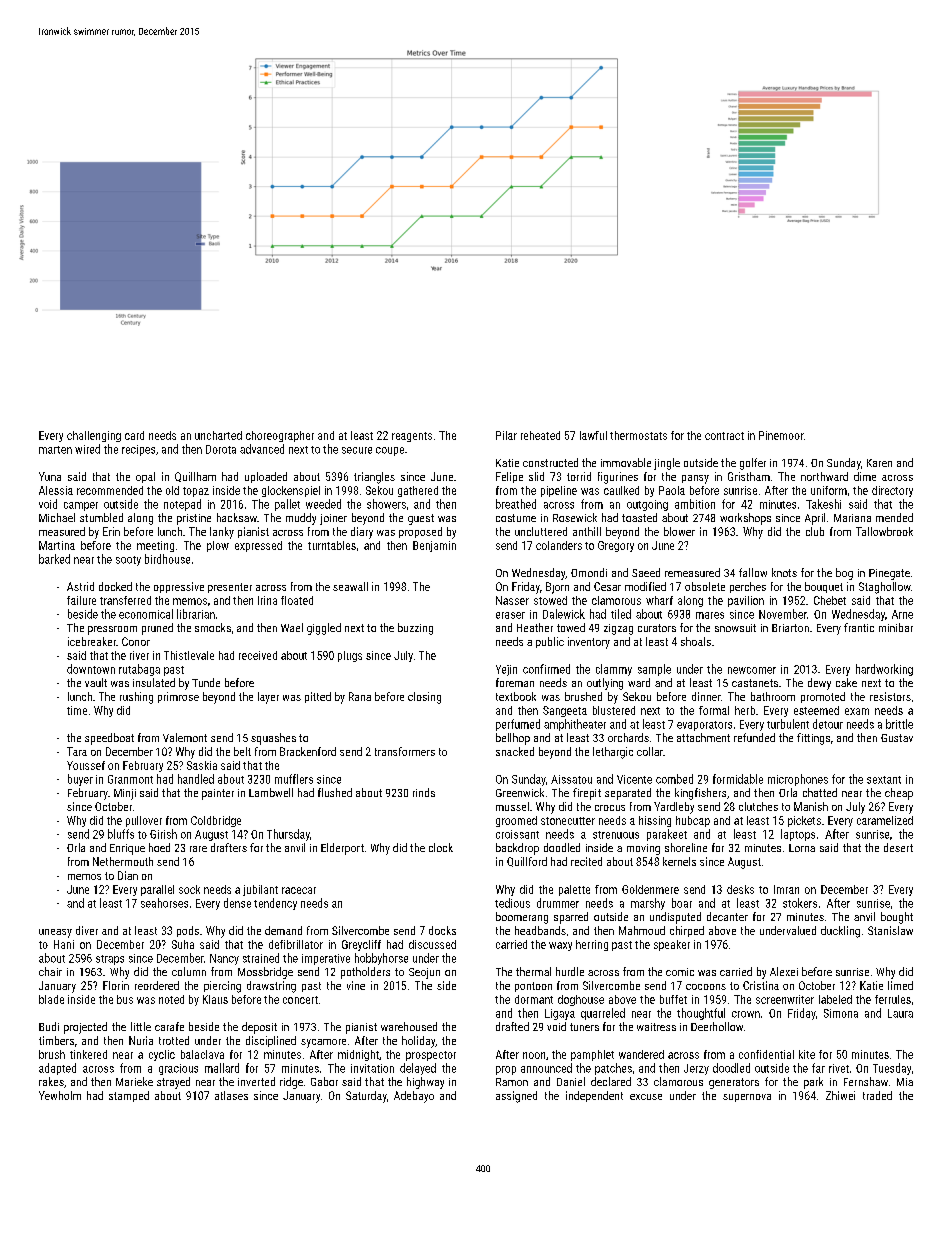 This page has width=952, height=1233. I want to click on uniform, so click(829, 490).
